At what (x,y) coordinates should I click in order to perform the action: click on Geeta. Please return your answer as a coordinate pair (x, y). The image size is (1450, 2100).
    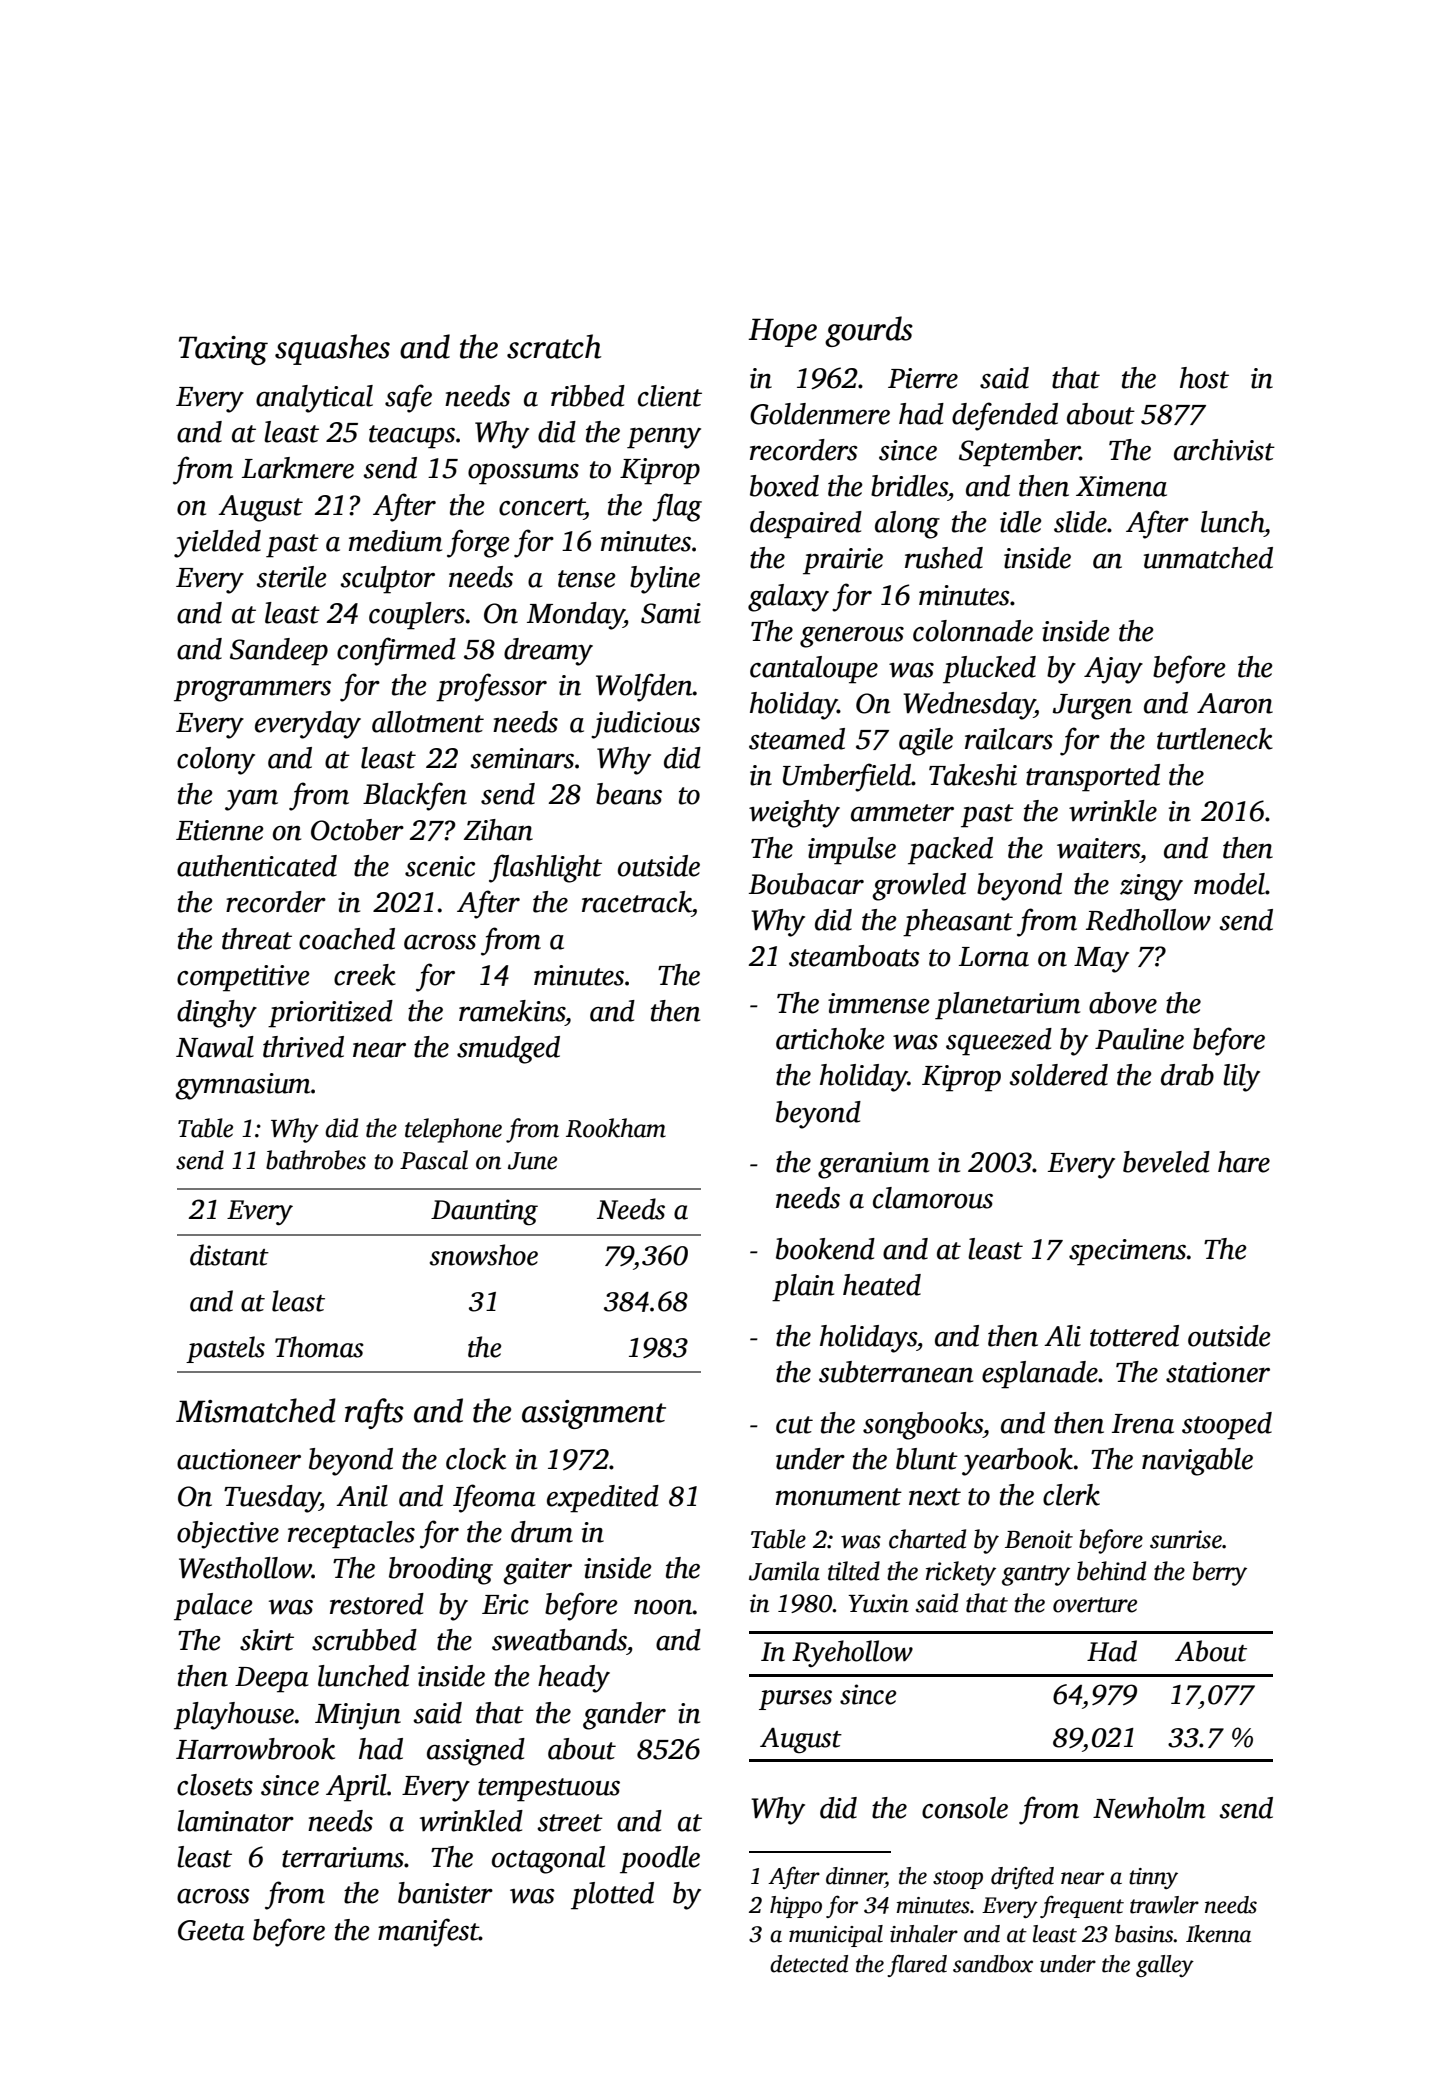
    Looking at the image, I should click on (211, 1930).
